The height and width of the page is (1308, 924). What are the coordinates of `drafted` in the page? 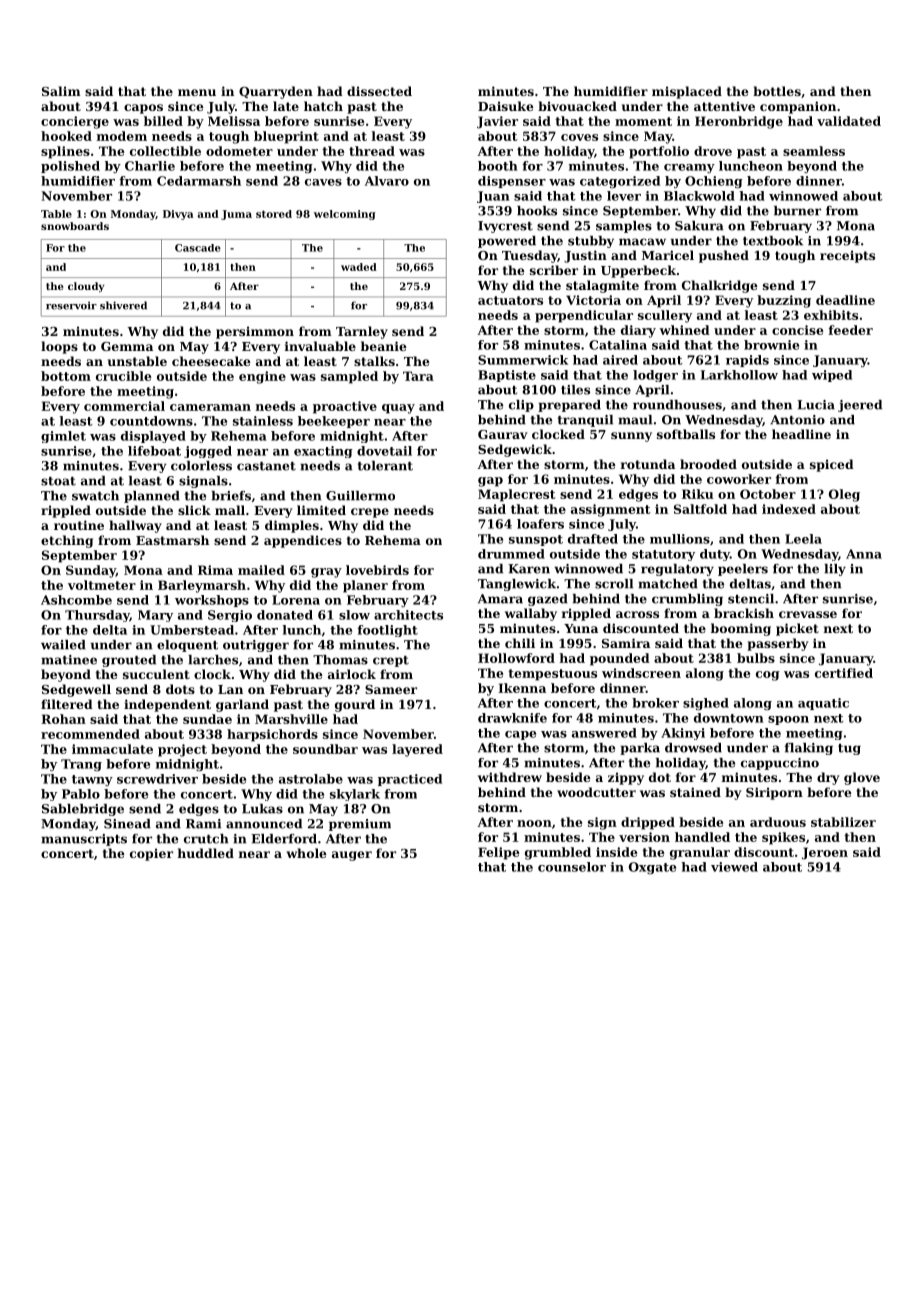 It's located at (593, 539).
